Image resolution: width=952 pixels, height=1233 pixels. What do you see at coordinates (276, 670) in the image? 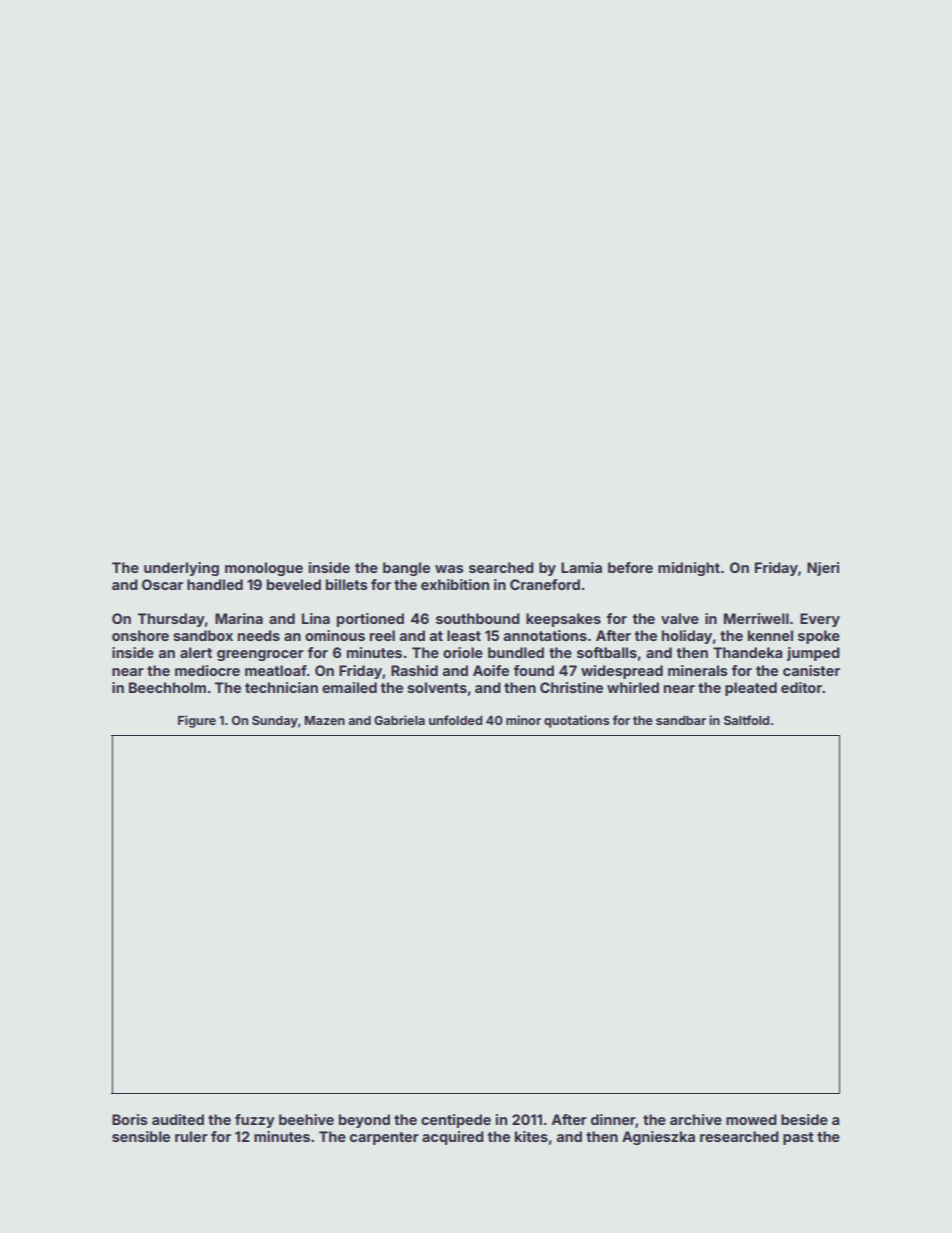
I see `meatloaf` at bounding box center [276, 670].
